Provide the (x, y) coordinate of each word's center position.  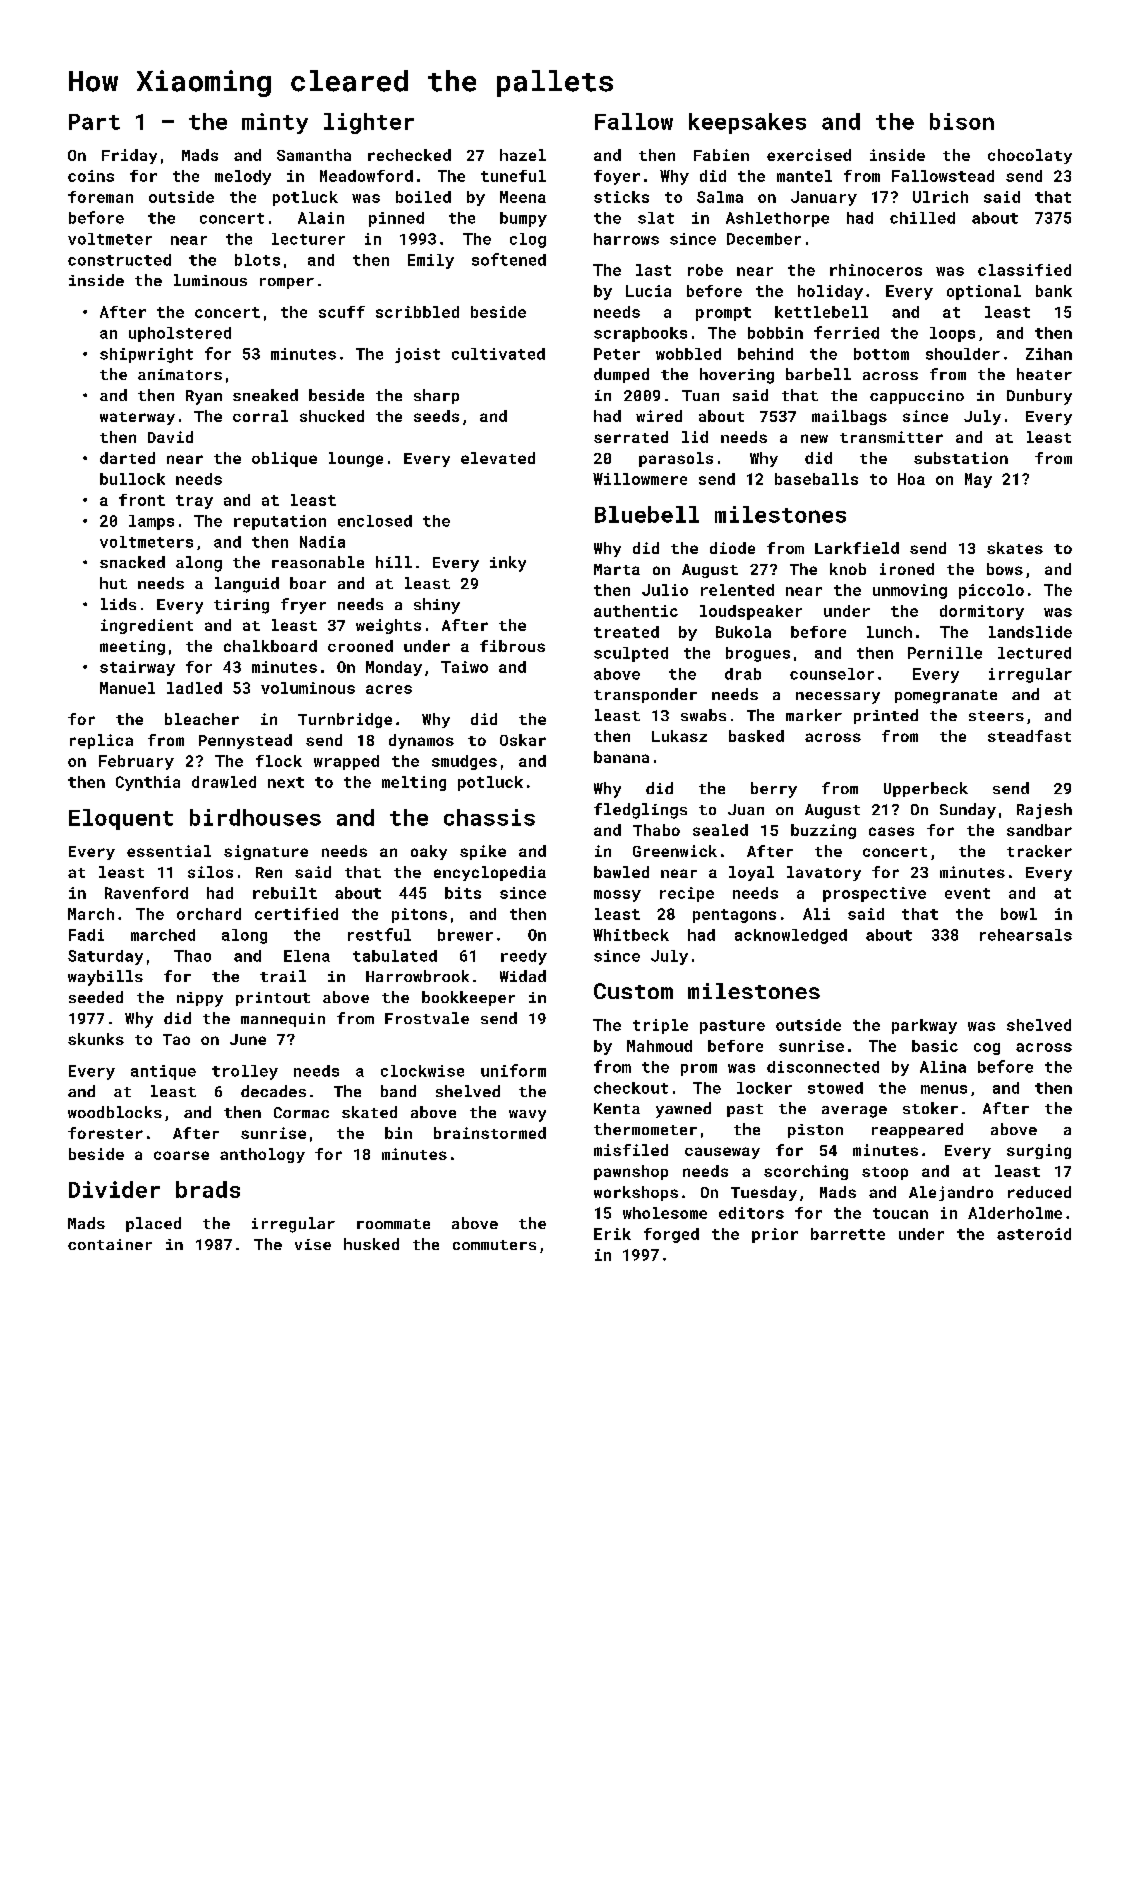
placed (153, 1224)
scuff (342, 312)
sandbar (1039, 830)
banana (621, 757)
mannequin (283, 1020)
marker (814, 715)
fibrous (512, 646)
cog (987, 1049)
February (136, 762)
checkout (631, 1088)
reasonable (318, 562)
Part (94, 122)
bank (1054, 291)
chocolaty (1030, 156)
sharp (436, 396)
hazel (523, 155)
